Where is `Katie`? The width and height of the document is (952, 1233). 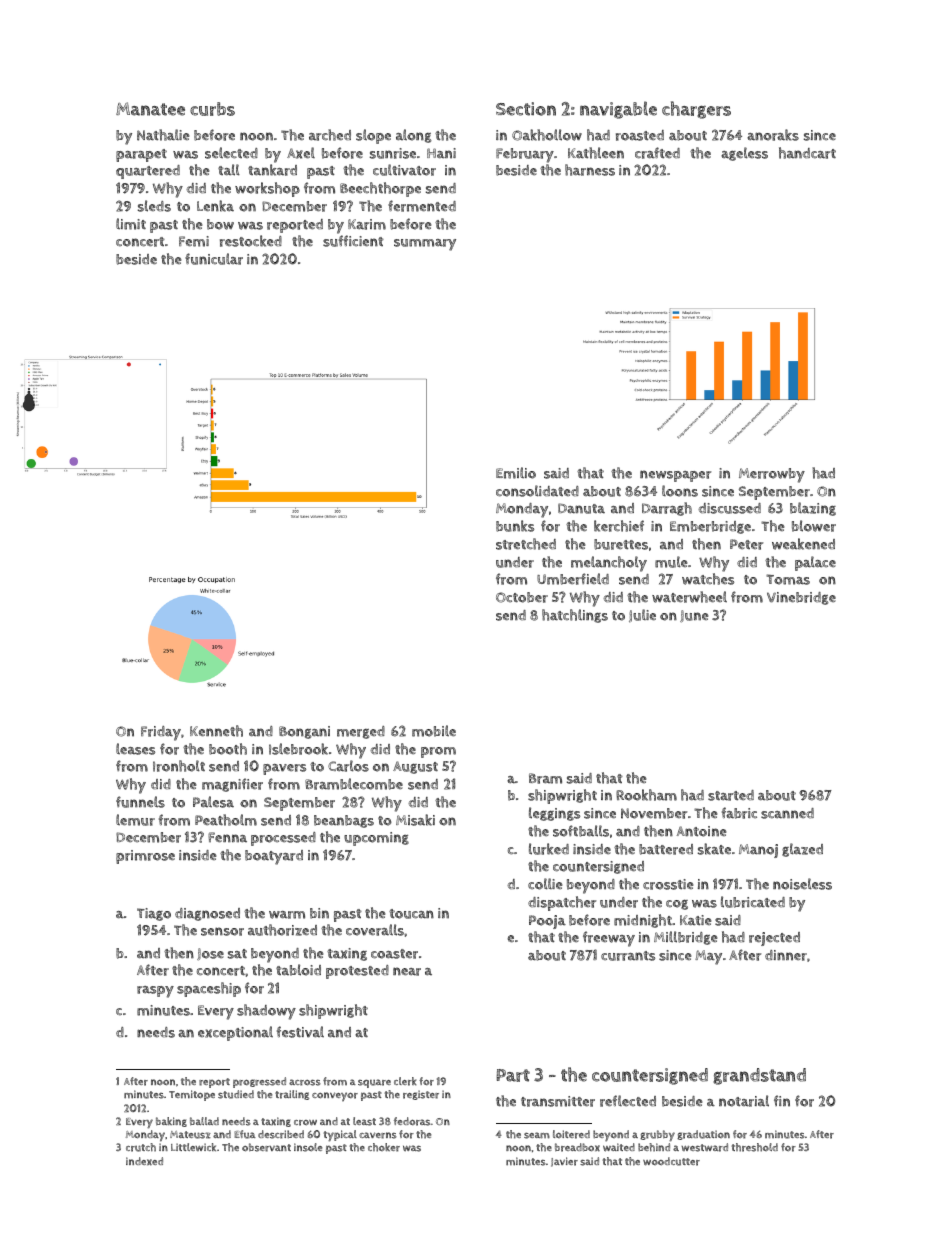 Katie is located at coordinates (695, 920).
